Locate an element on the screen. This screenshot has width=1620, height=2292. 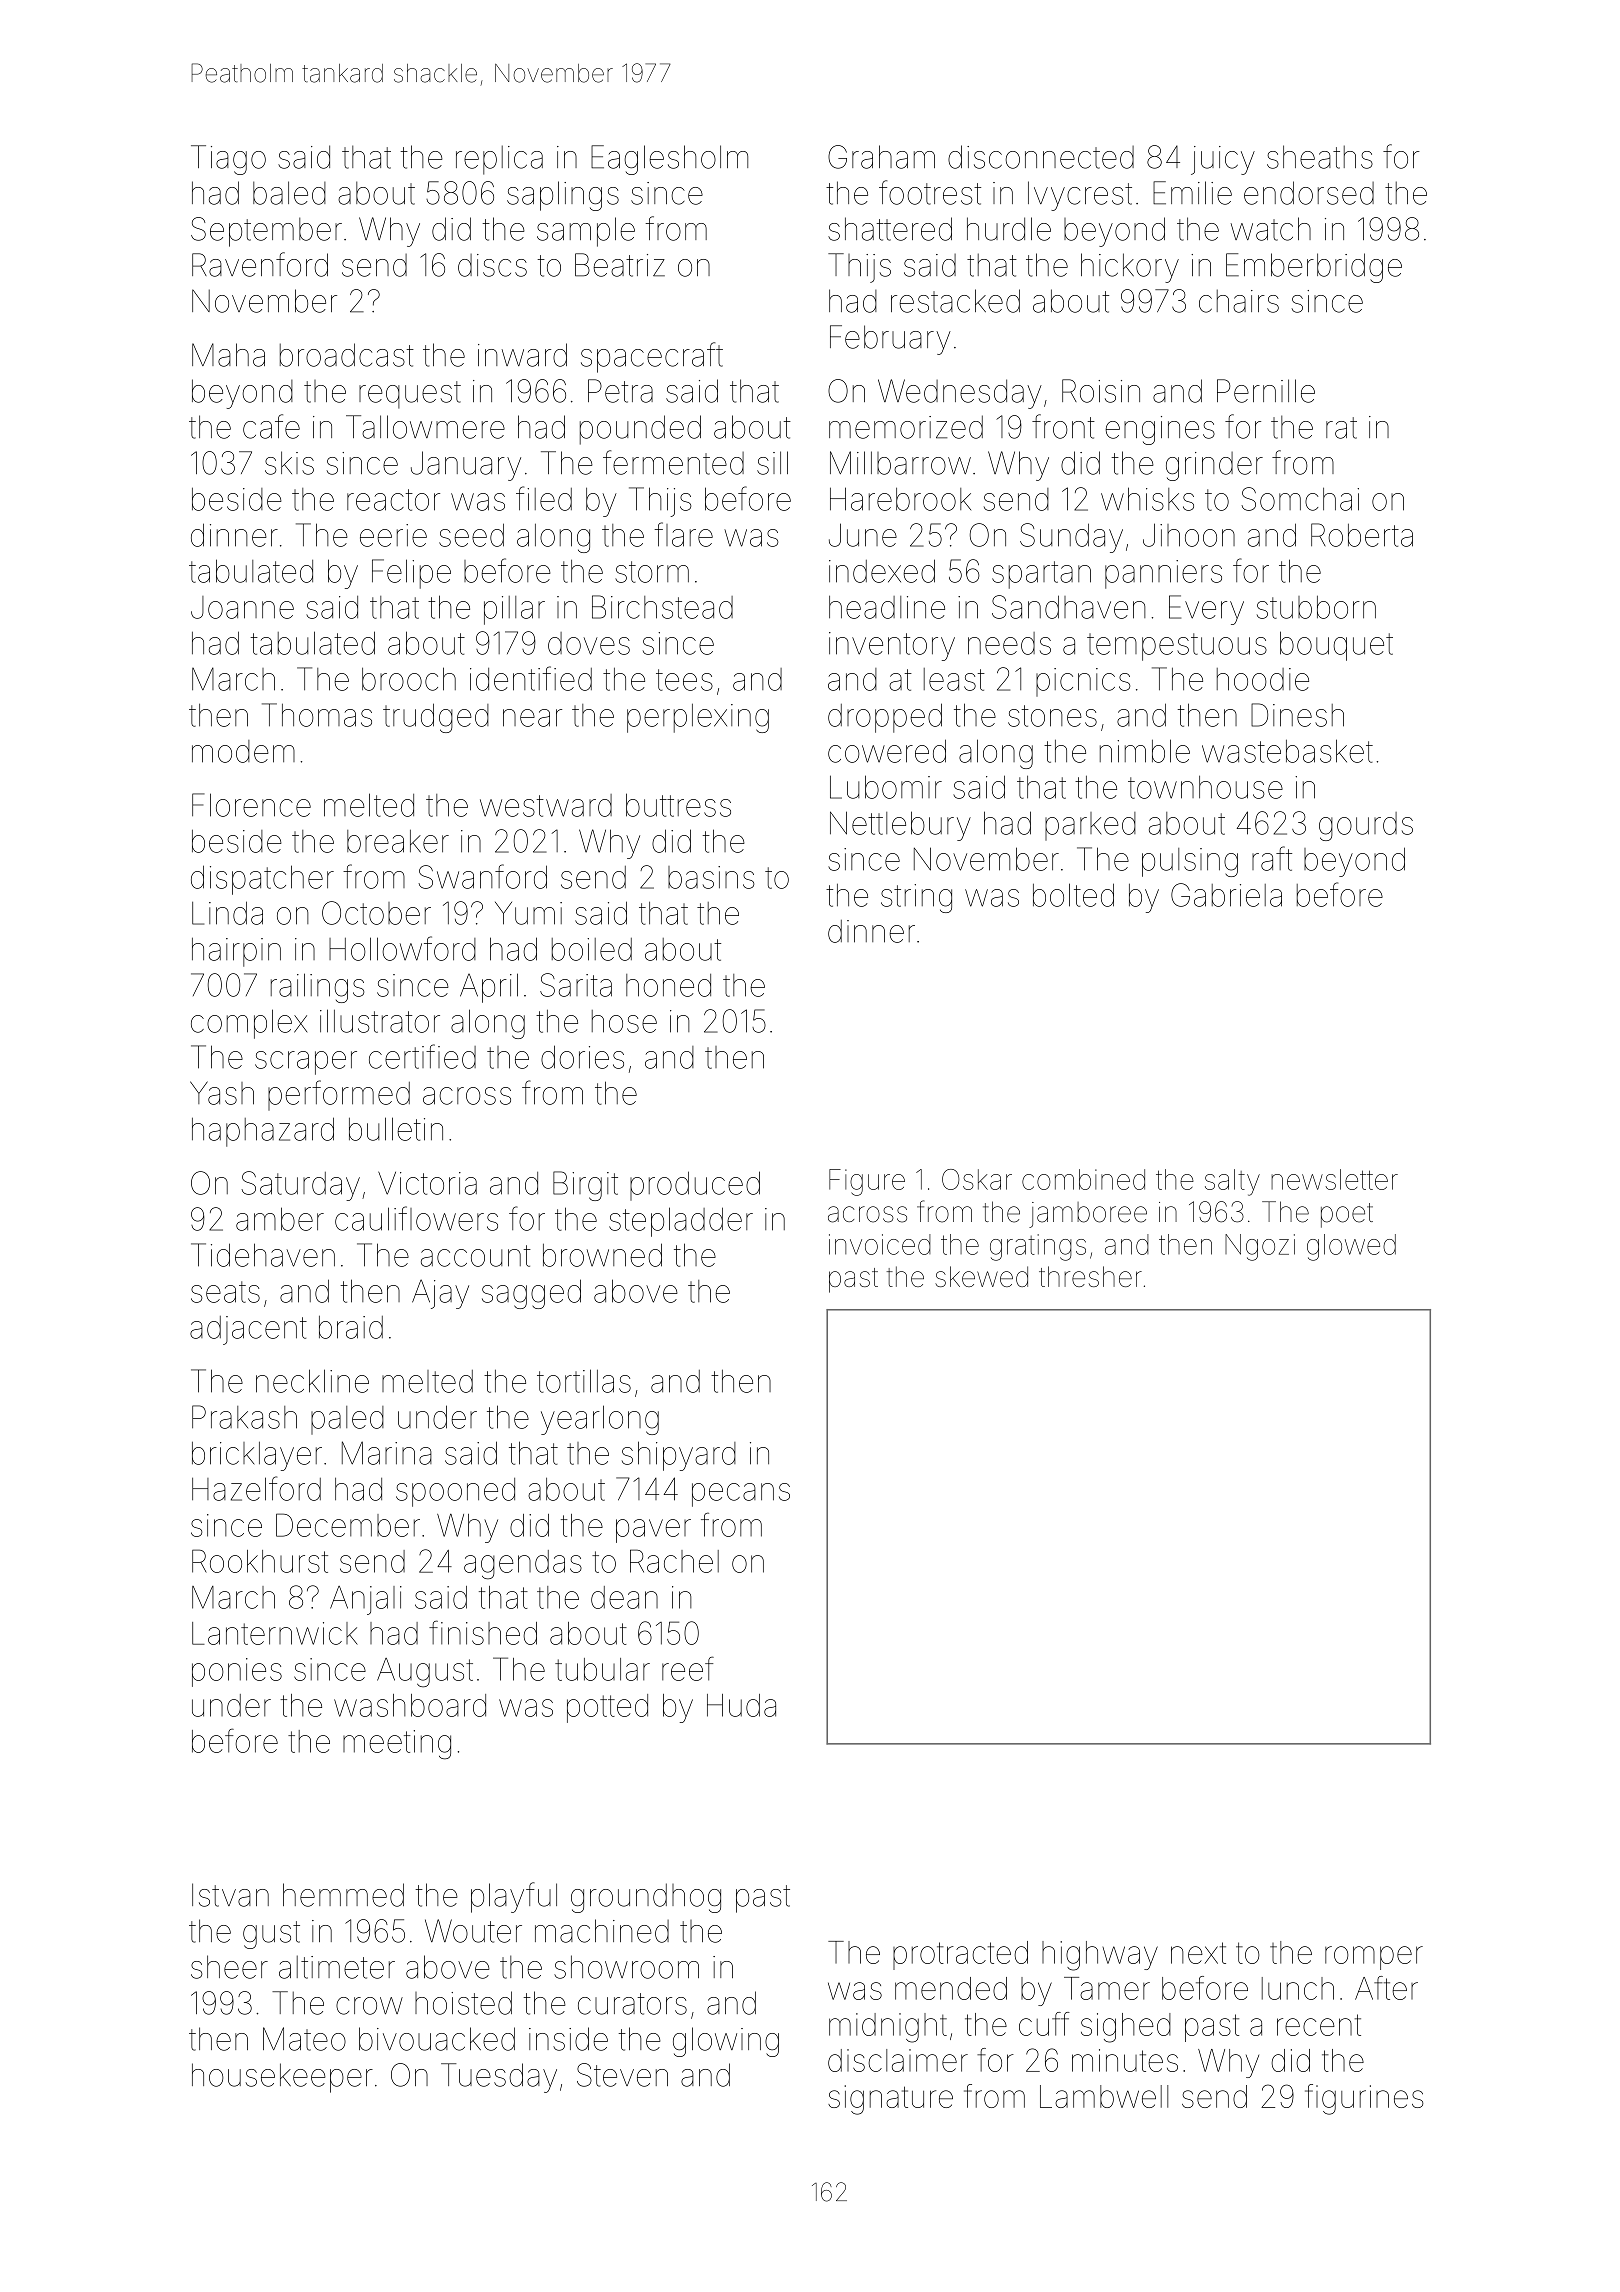
Tuesday is located at coordinates (499, 2078).
